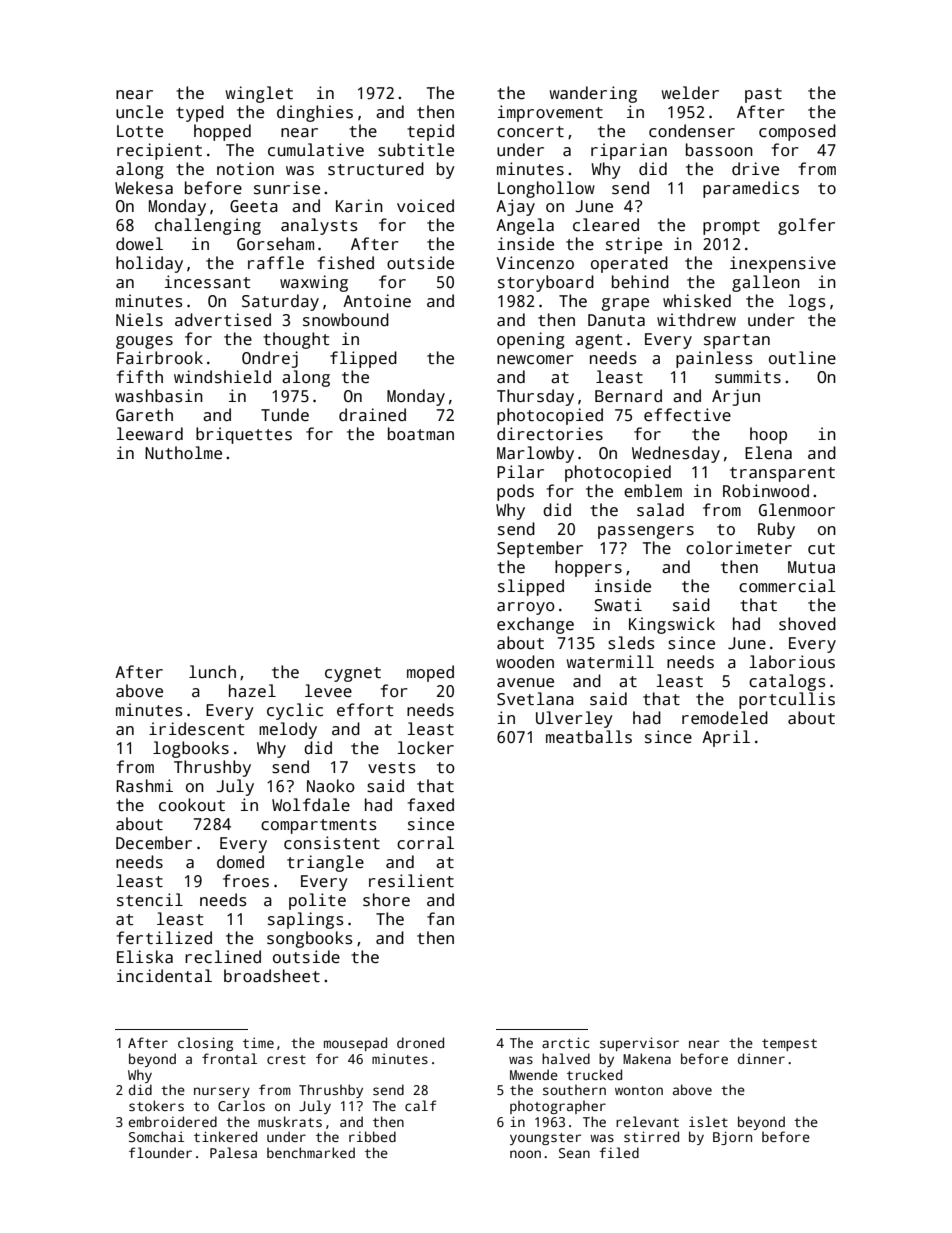 The image size is (952, 1233). I want to click on benchmarked, so click(311, 1152).
